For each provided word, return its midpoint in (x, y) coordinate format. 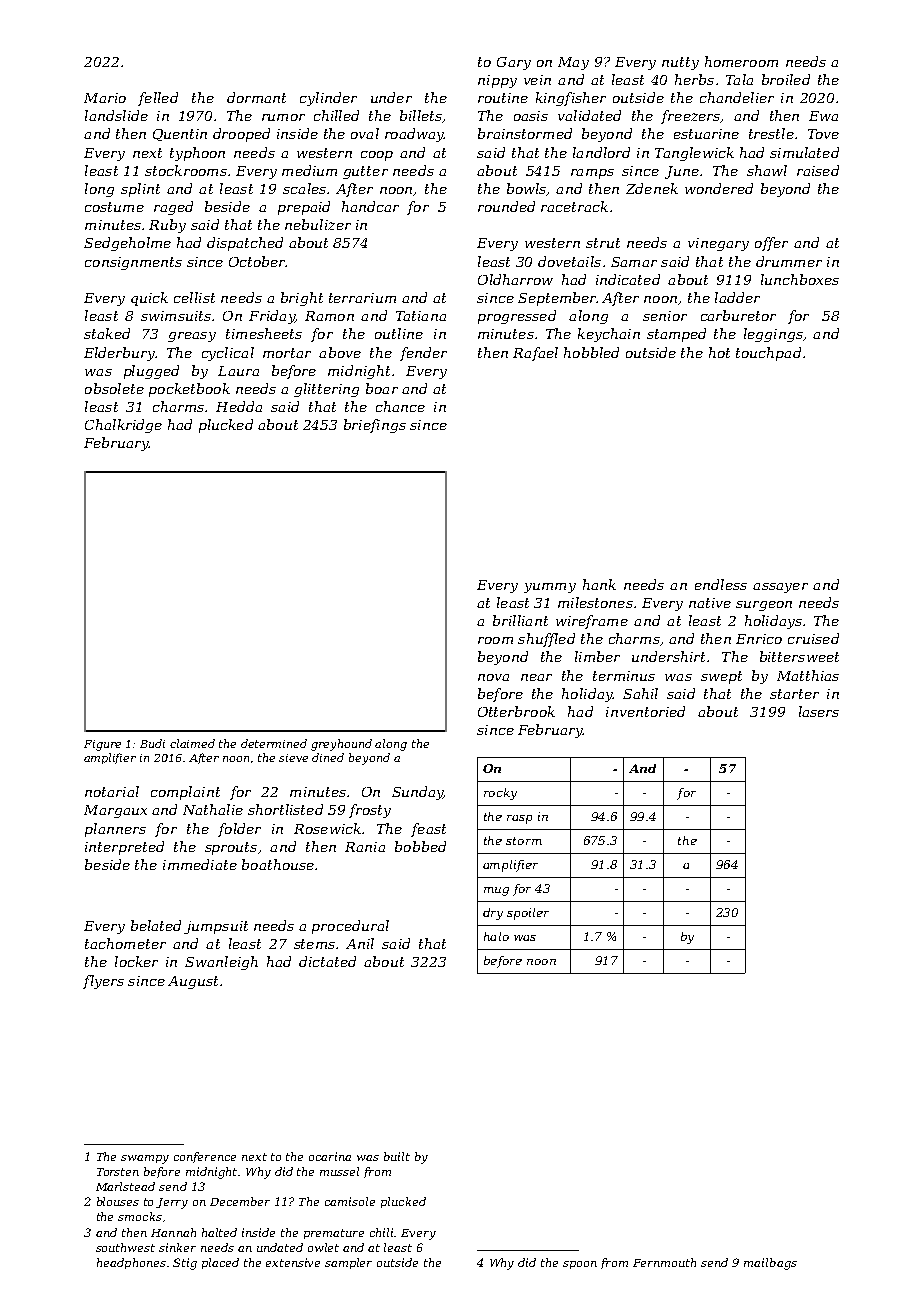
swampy (145, 1159)
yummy (550, 588)
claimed (192, 743)
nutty (680, 63)
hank (599, 584)
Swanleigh (221, 963)
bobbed (420, 846)
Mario (105, 98)
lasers (819, 711)
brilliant (520, 620)
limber (597, 656)
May (573, 63)
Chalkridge (123, 426)
